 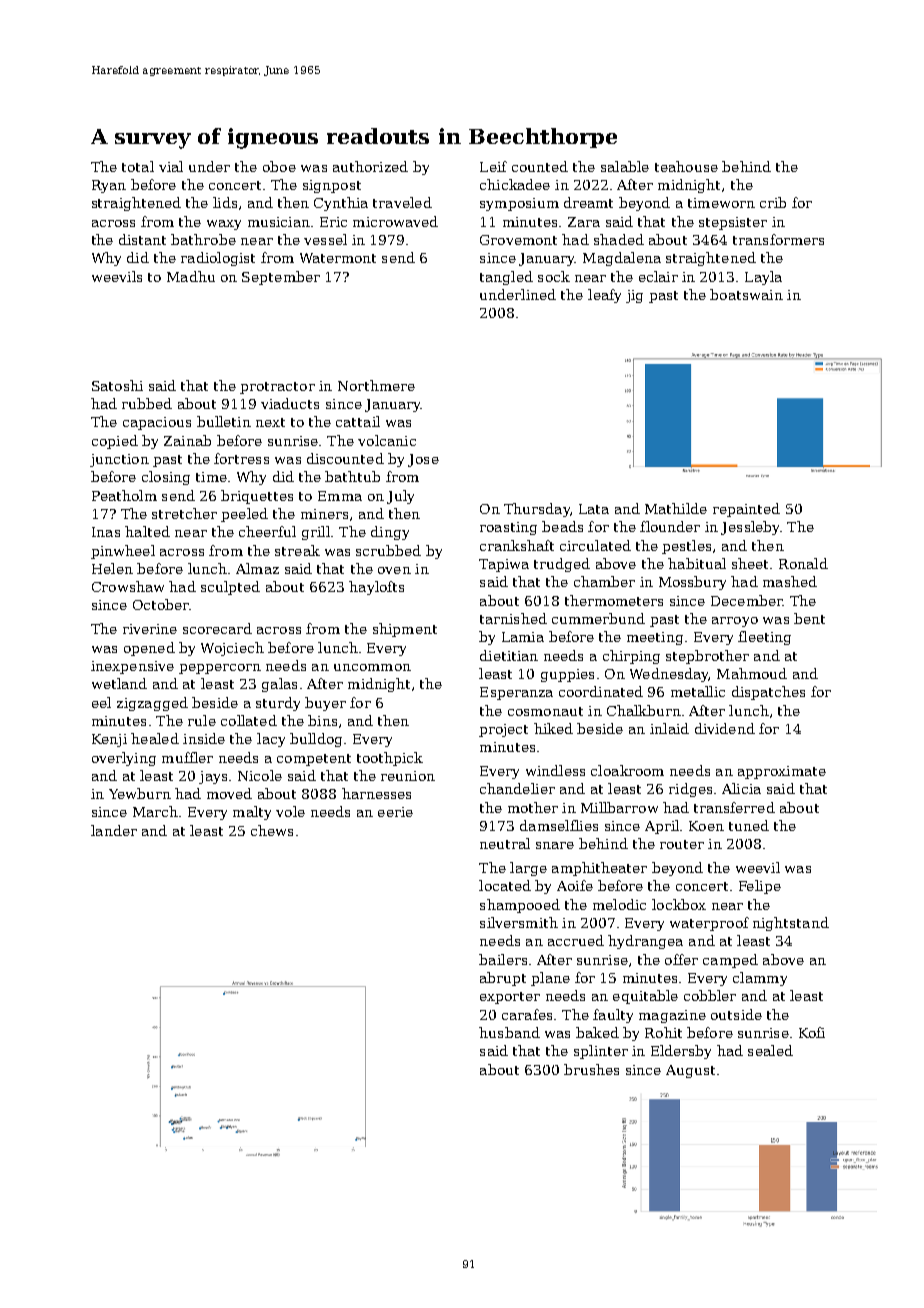 I want to click on husband, so click(x=509, y=1032).
